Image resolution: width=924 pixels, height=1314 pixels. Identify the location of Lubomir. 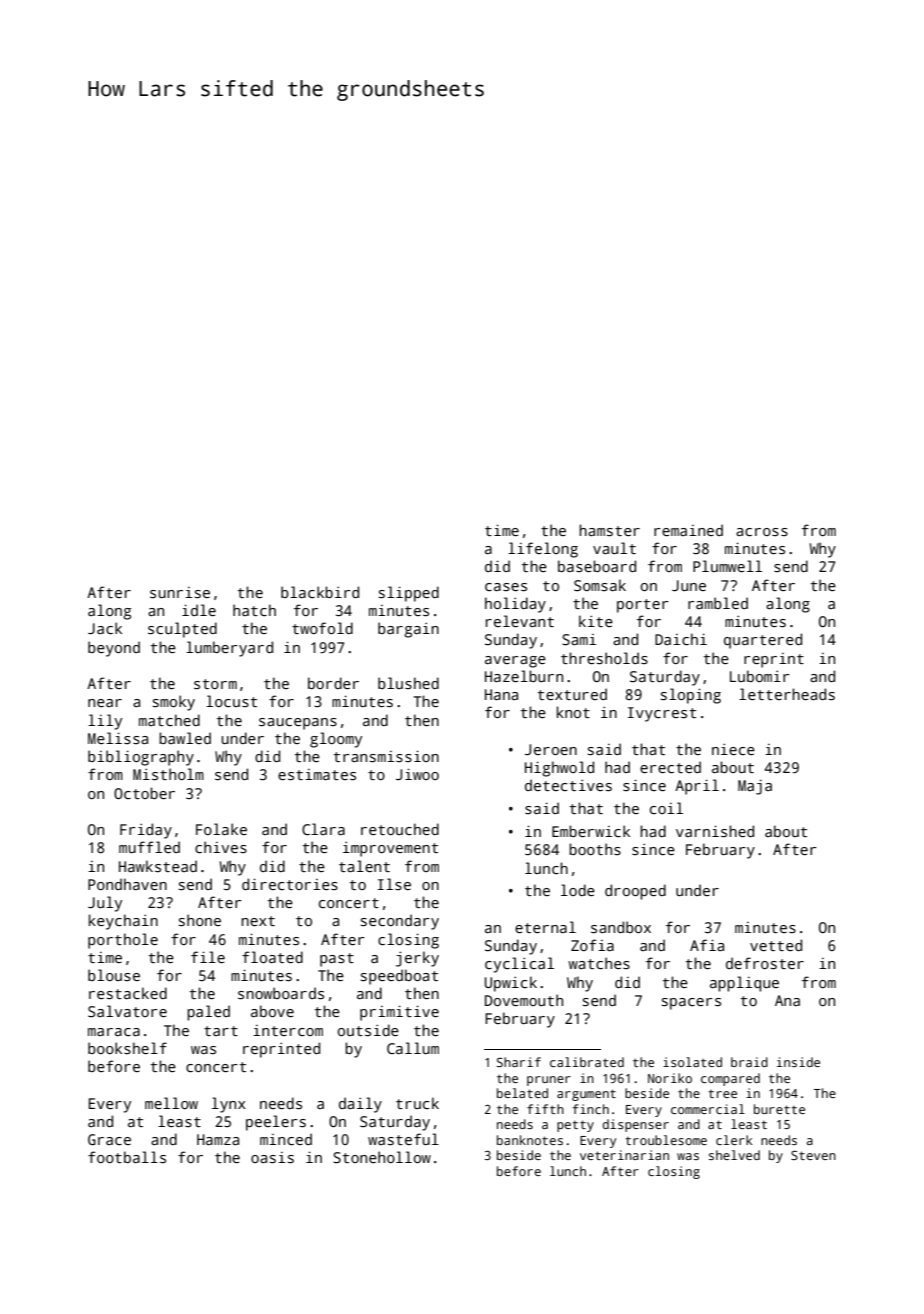
(760, 676).
